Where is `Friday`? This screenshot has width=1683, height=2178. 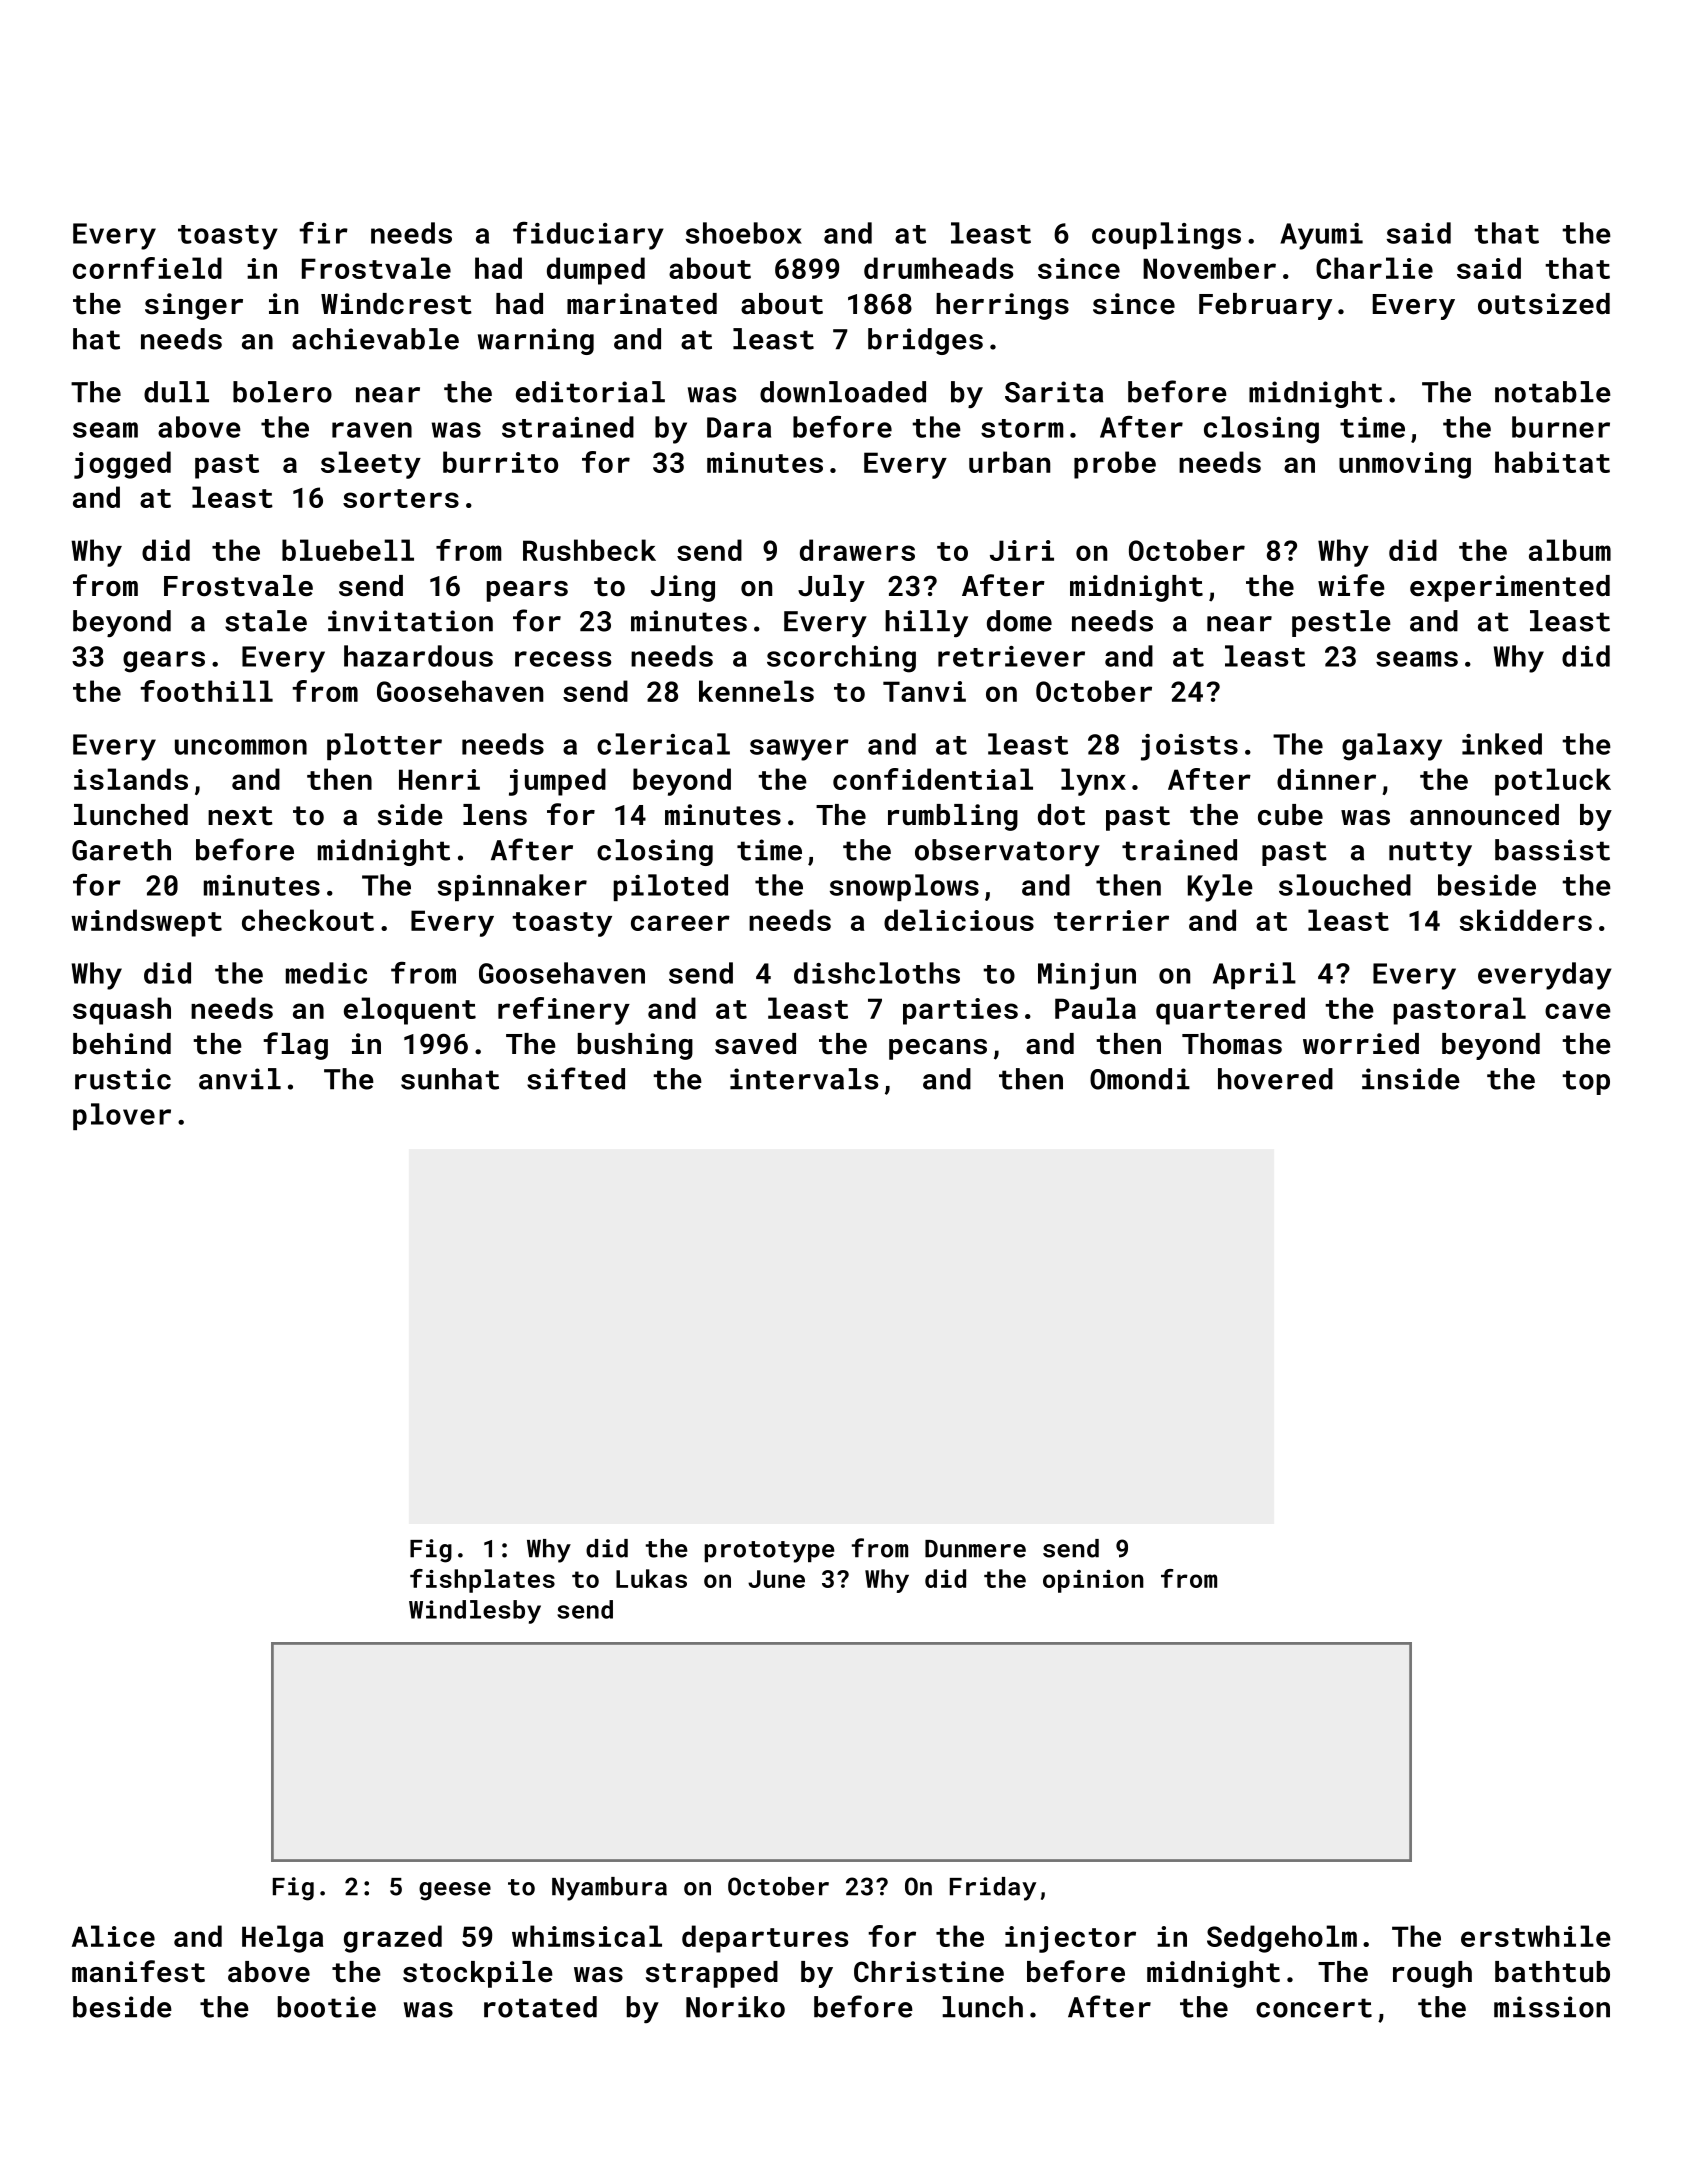 Friday is located at coordinates (993, 1889).
